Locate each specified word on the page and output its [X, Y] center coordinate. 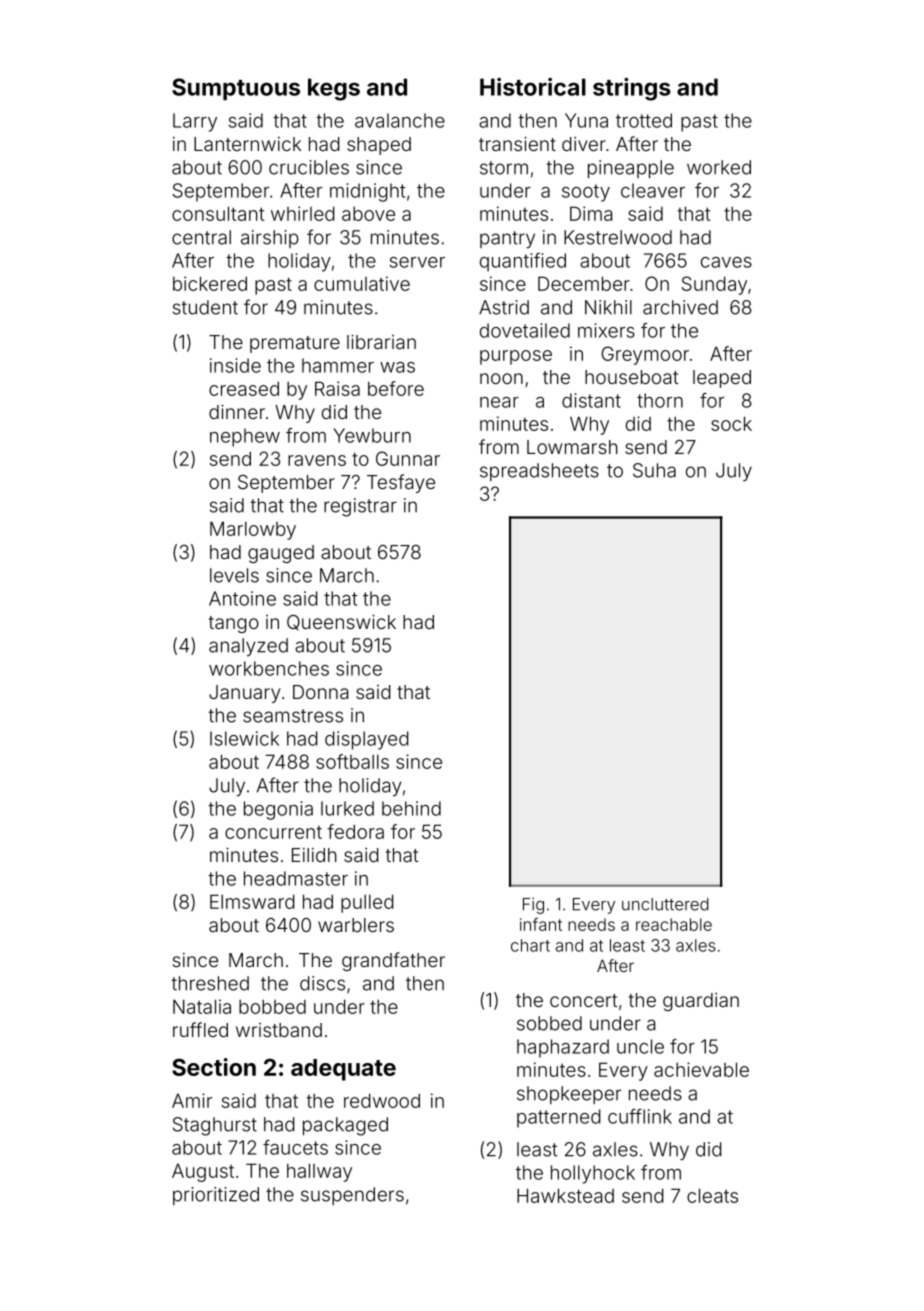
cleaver [653, 190]
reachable [674, 924]
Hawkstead [565, 1195]
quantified [523, 262]
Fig [533, 906]
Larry [195, 122]
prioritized [216, 1196]
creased [244, 388]
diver [584, 144]
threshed [210, 983]
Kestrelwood [618, 237]
